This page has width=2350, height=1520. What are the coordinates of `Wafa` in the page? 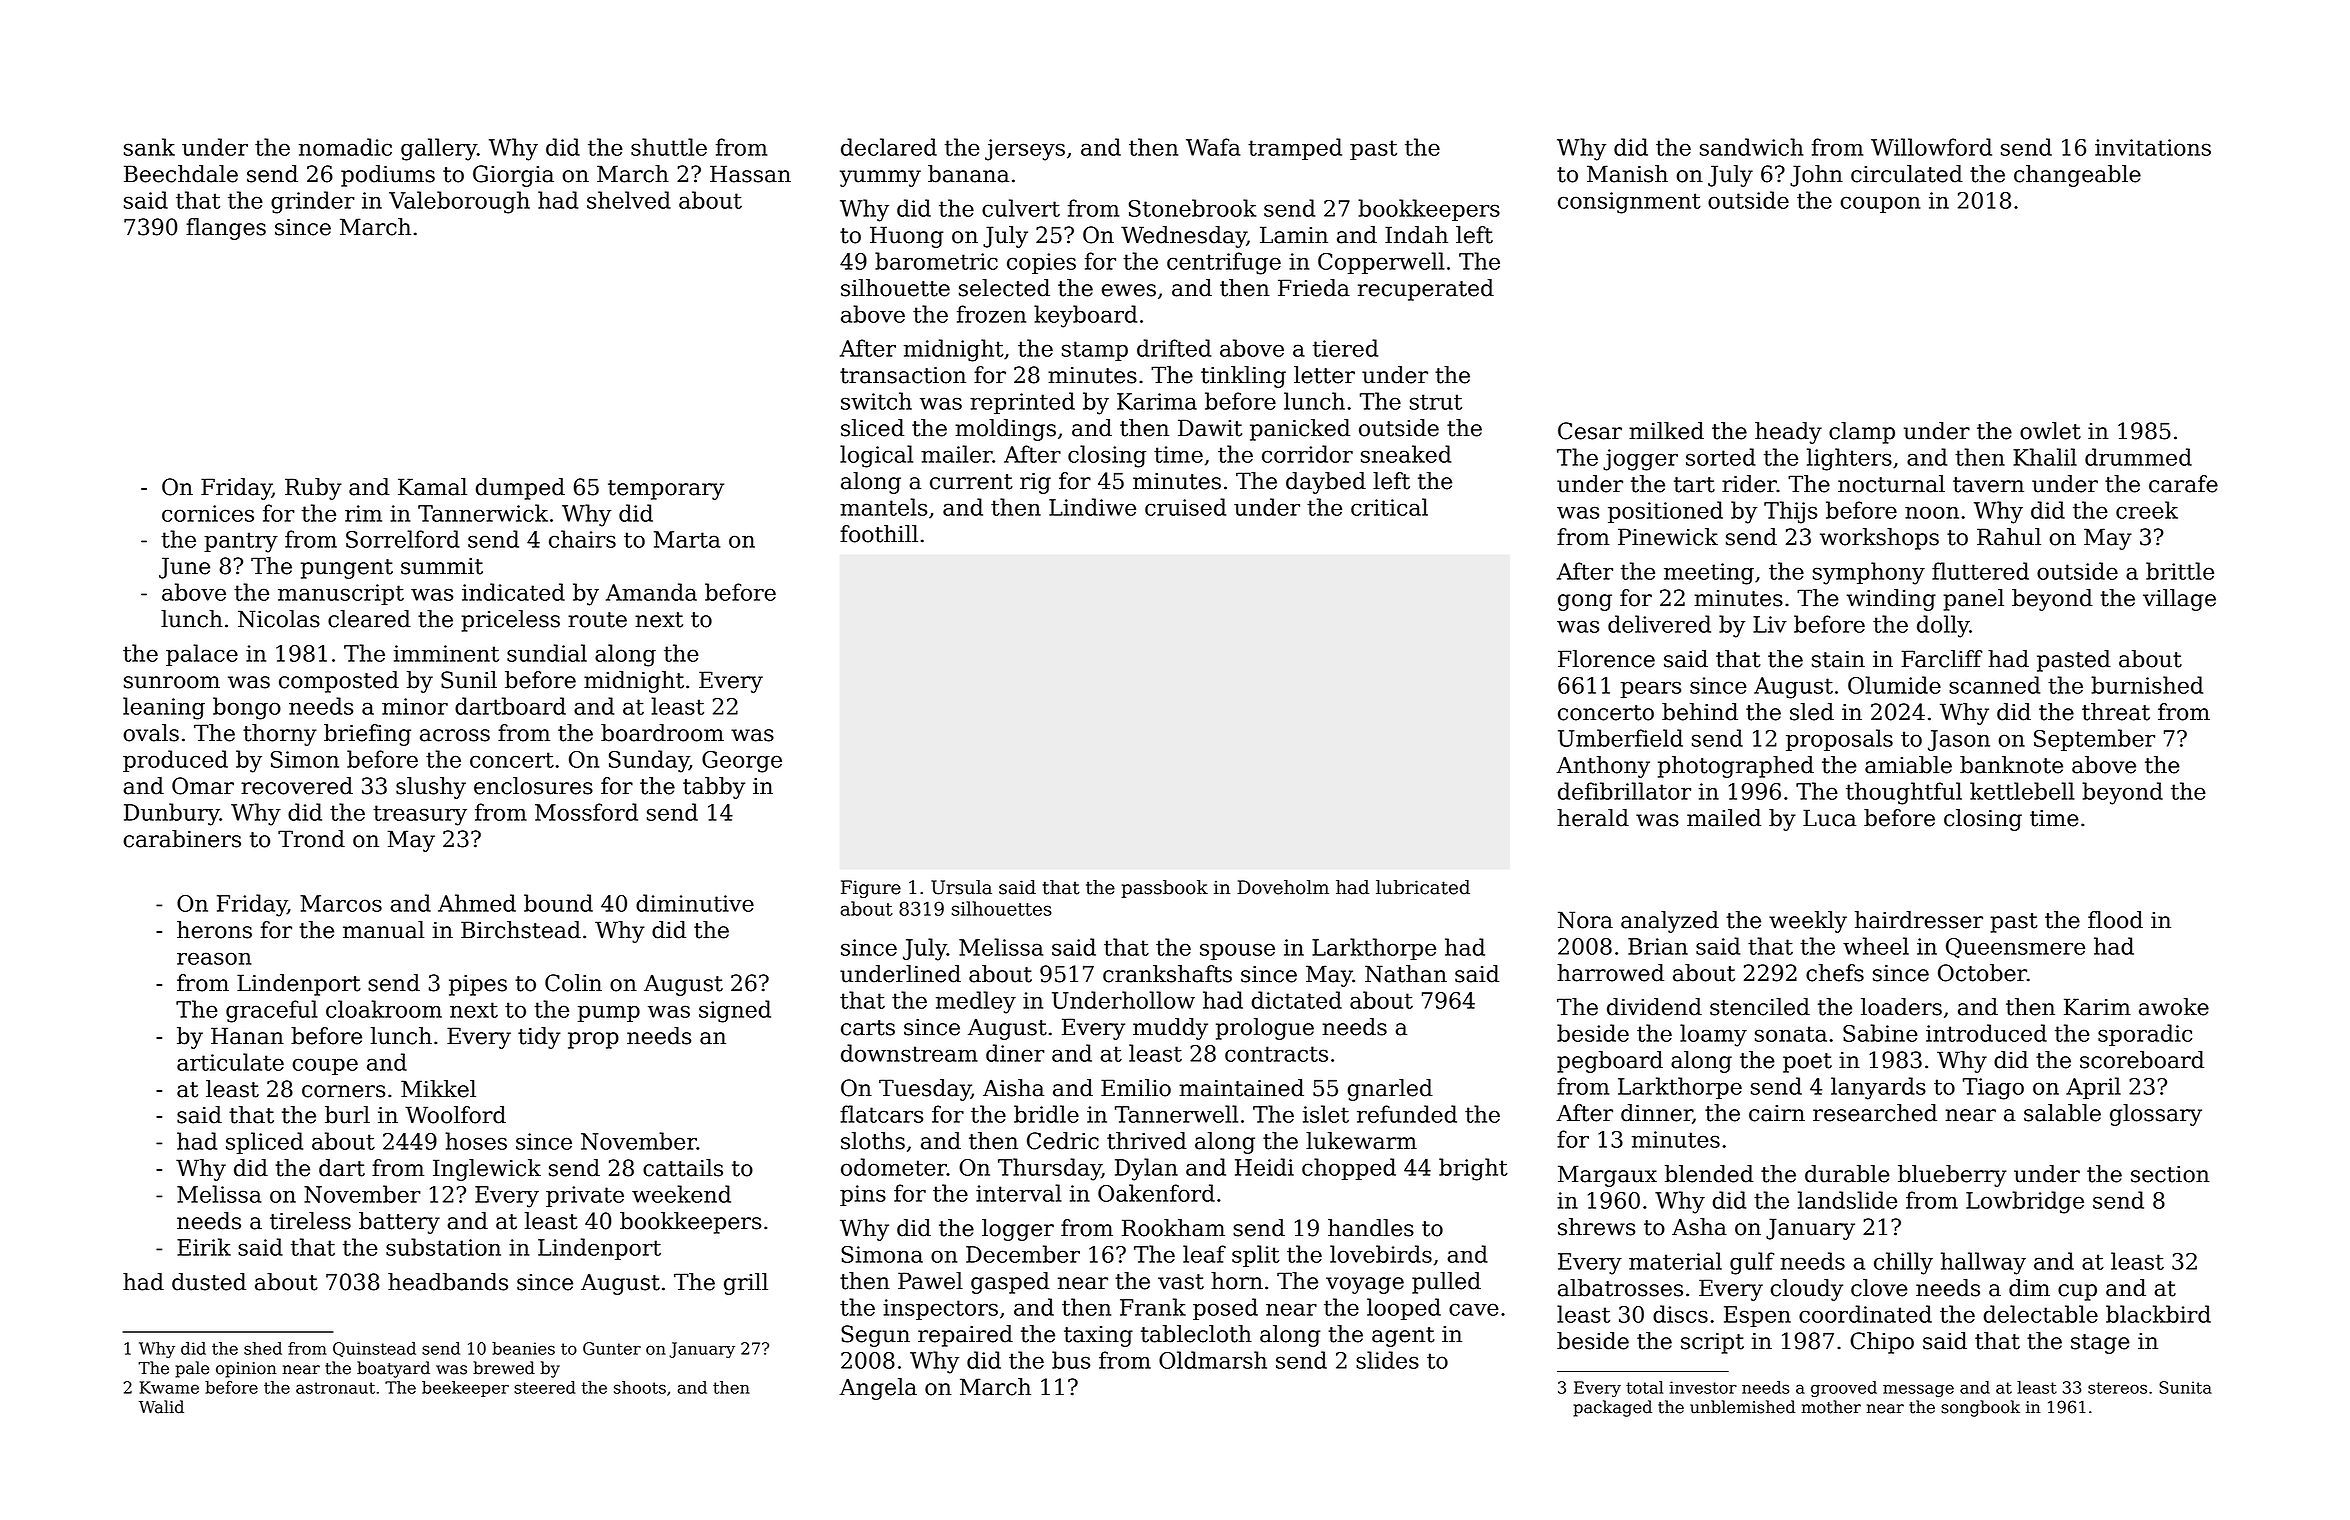 It's located at (1213, 147).
